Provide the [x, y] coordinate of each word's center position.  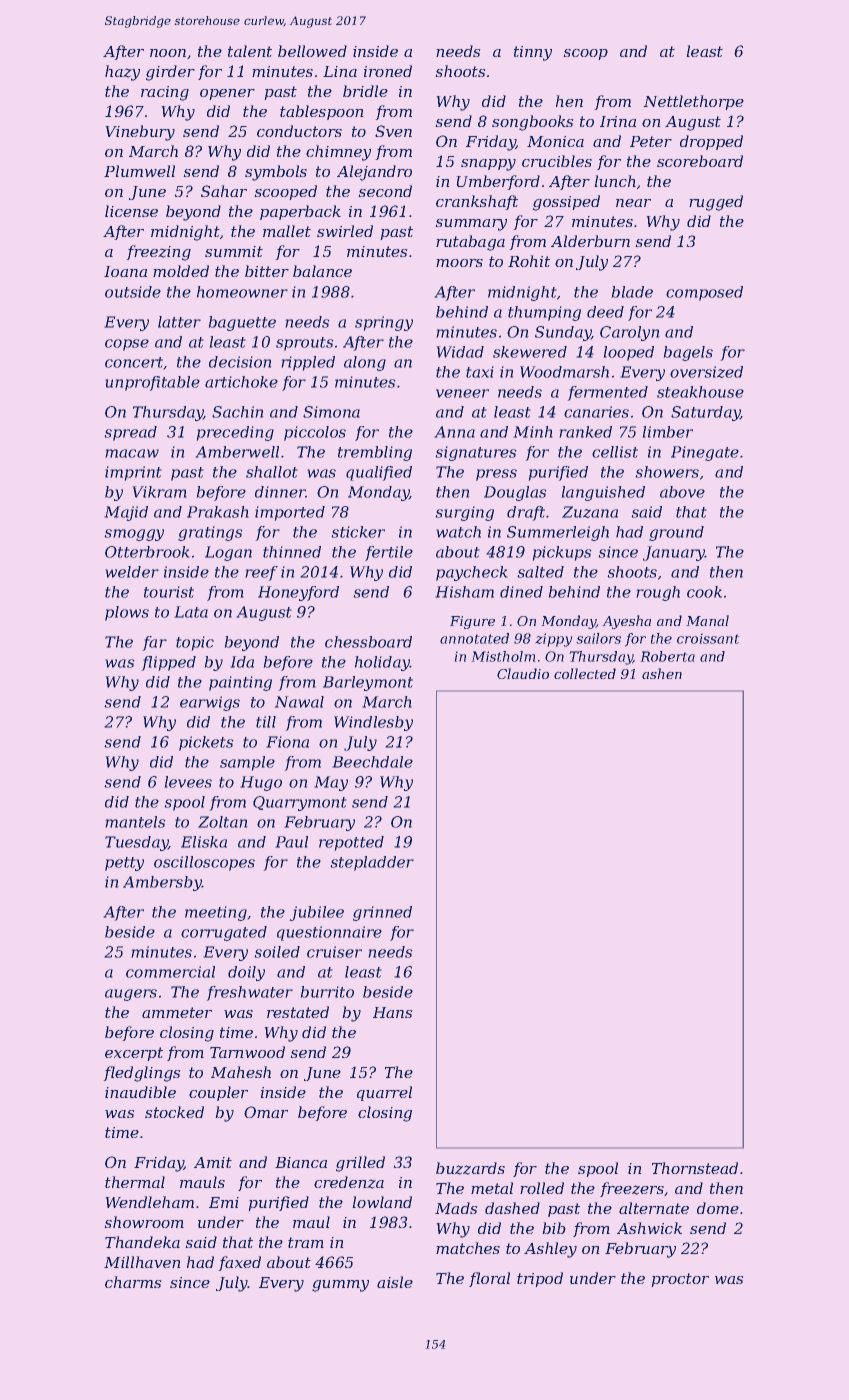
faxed [239, 1263]
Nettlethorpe [693, 102]
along [365, 363]
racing [165, 93]
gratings [210, 533]
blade [632, 292]
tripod [540, 1279]
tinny [533, 53]
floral [489, 1279]
